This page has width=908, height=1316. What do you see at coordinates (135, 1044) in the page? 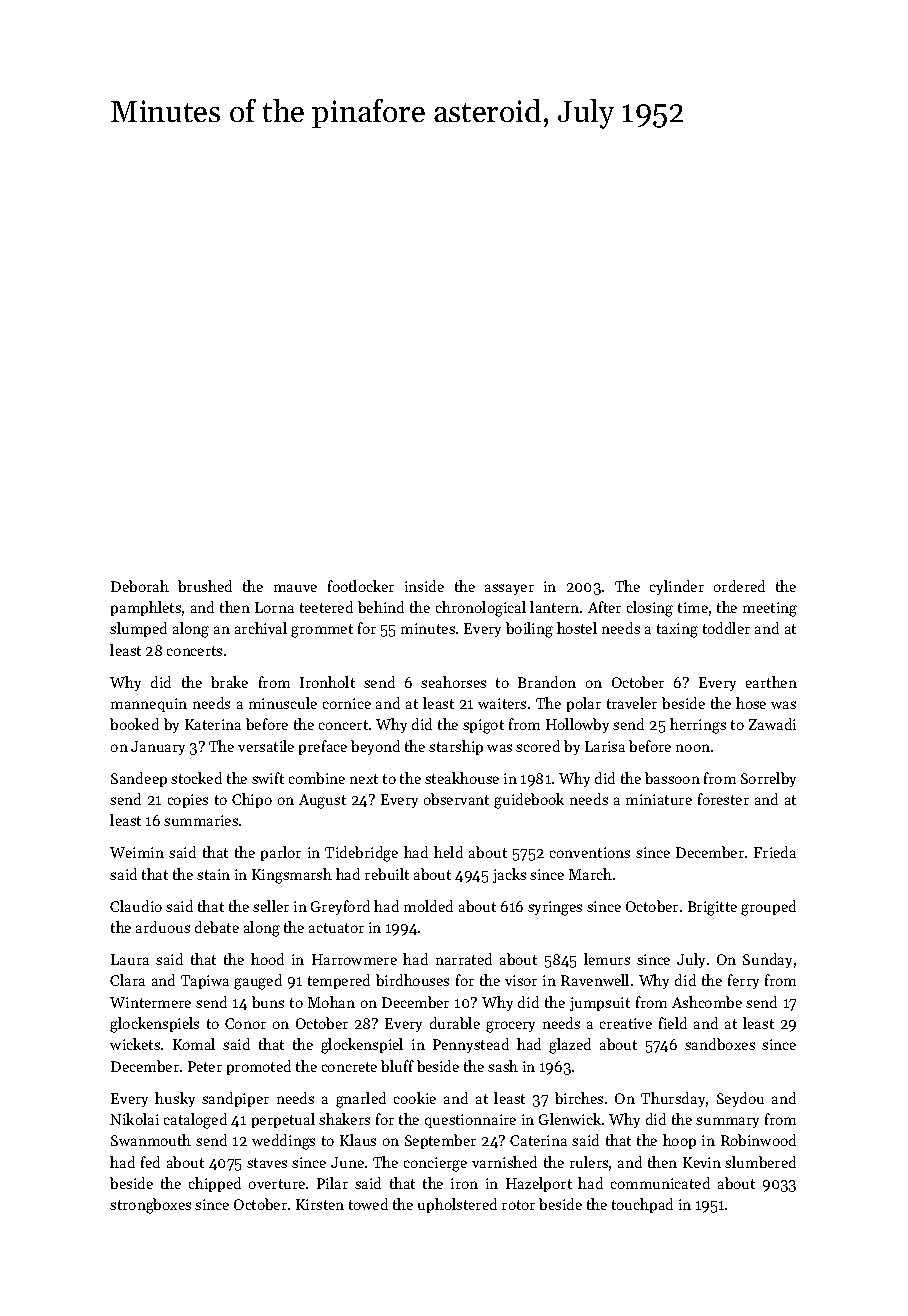
I see `wickets` at bounding box center [135, 1044].
